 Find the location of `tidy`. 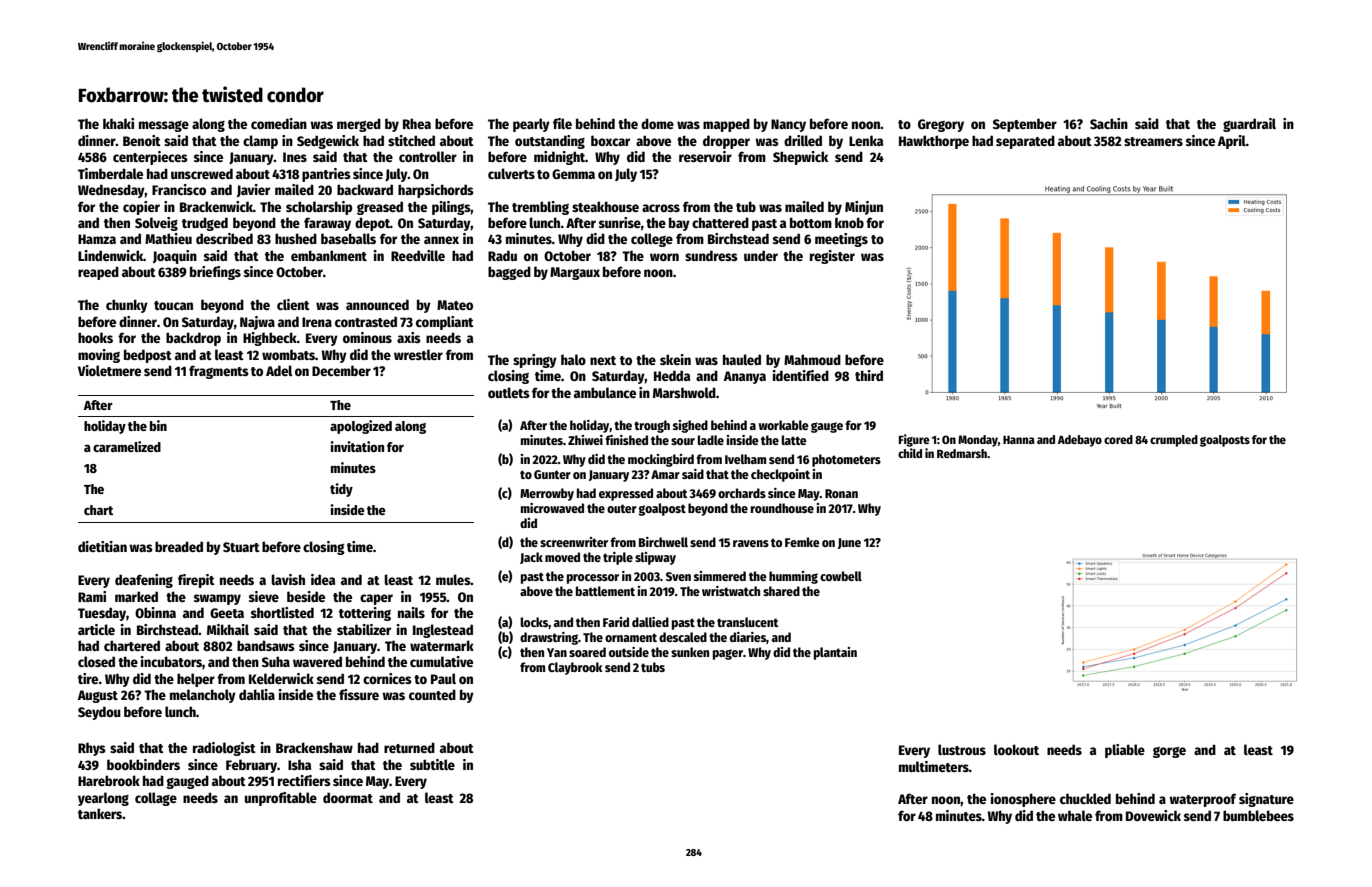

tidy is located at coordinates (341, 490).
